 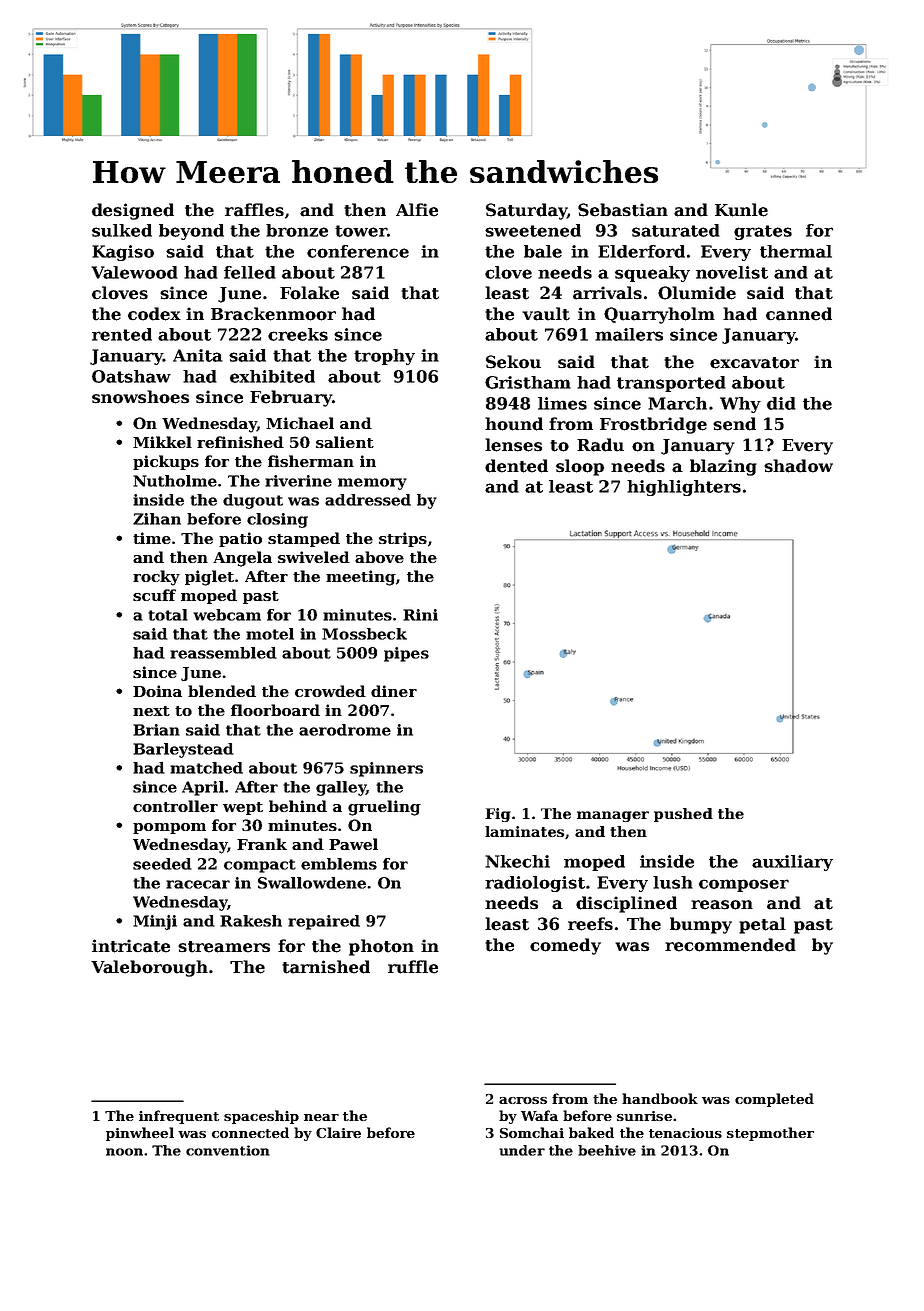 I want to click on spaceship, so click(x=261, y=1117).
